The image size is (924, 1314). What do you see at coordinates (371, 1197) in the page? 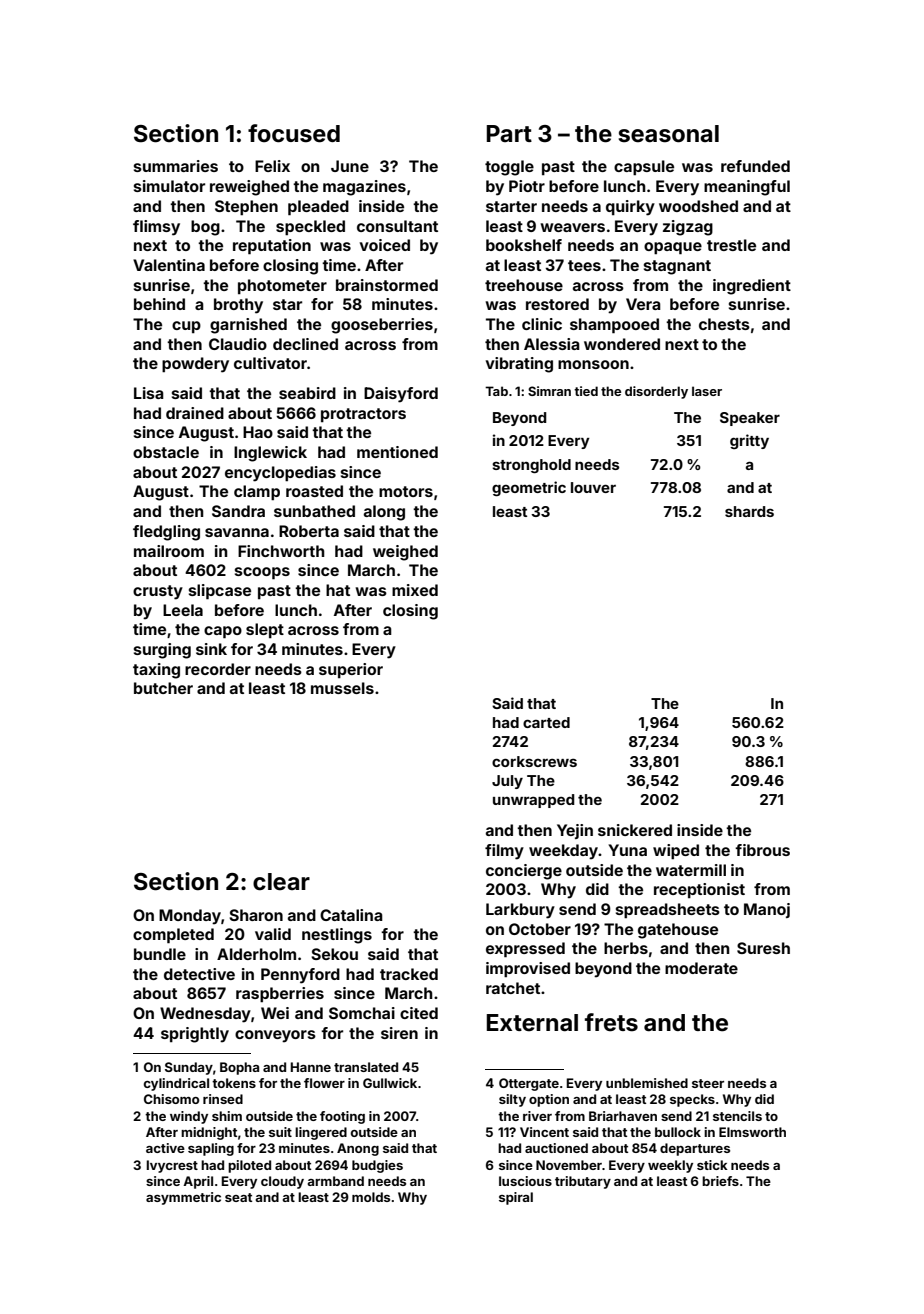
I see `molds` at bounding box center [371, 1197].
